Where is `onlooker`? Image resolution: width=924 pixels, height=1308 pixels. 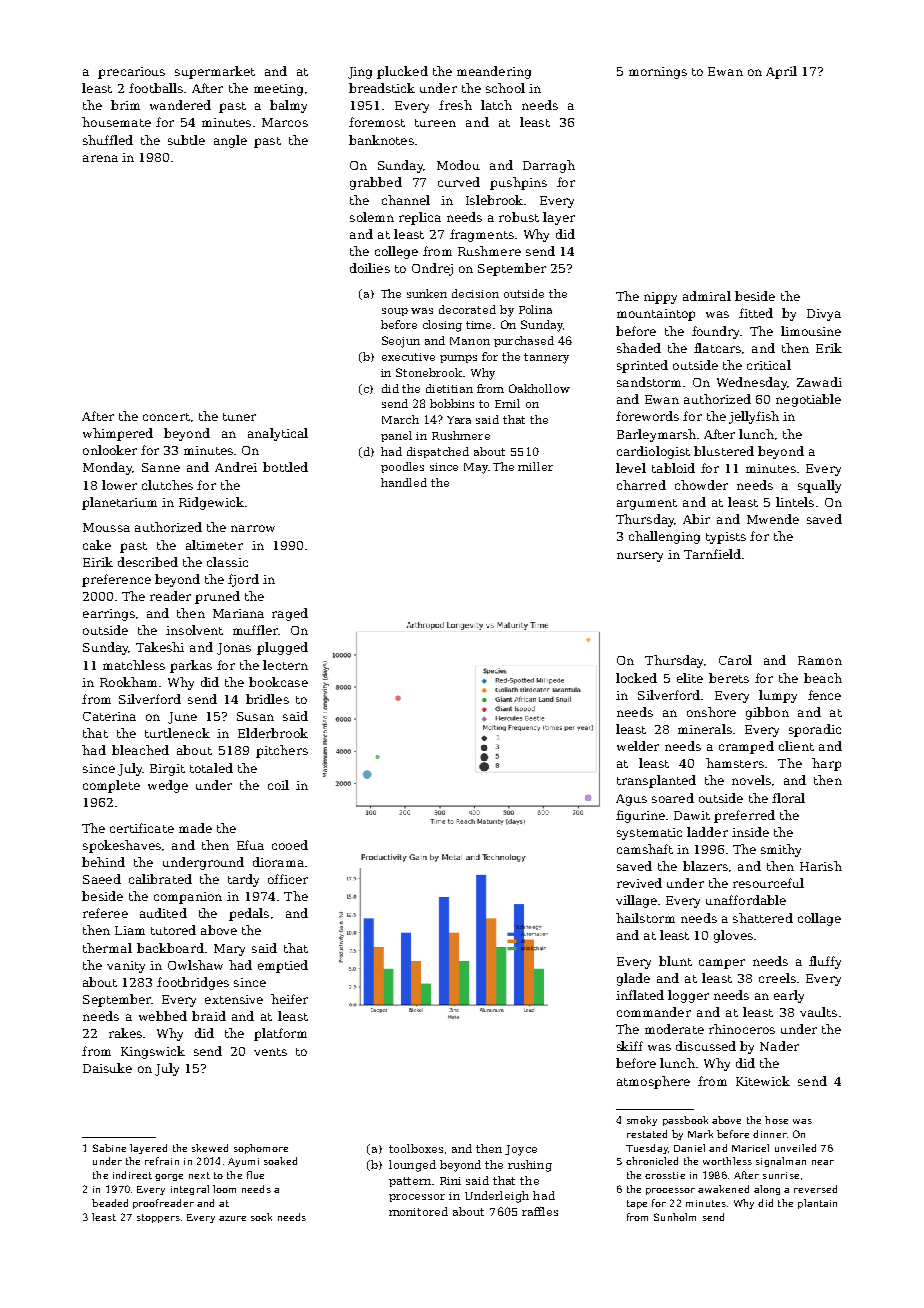 onlooker is located at coordinates (110, 450).
